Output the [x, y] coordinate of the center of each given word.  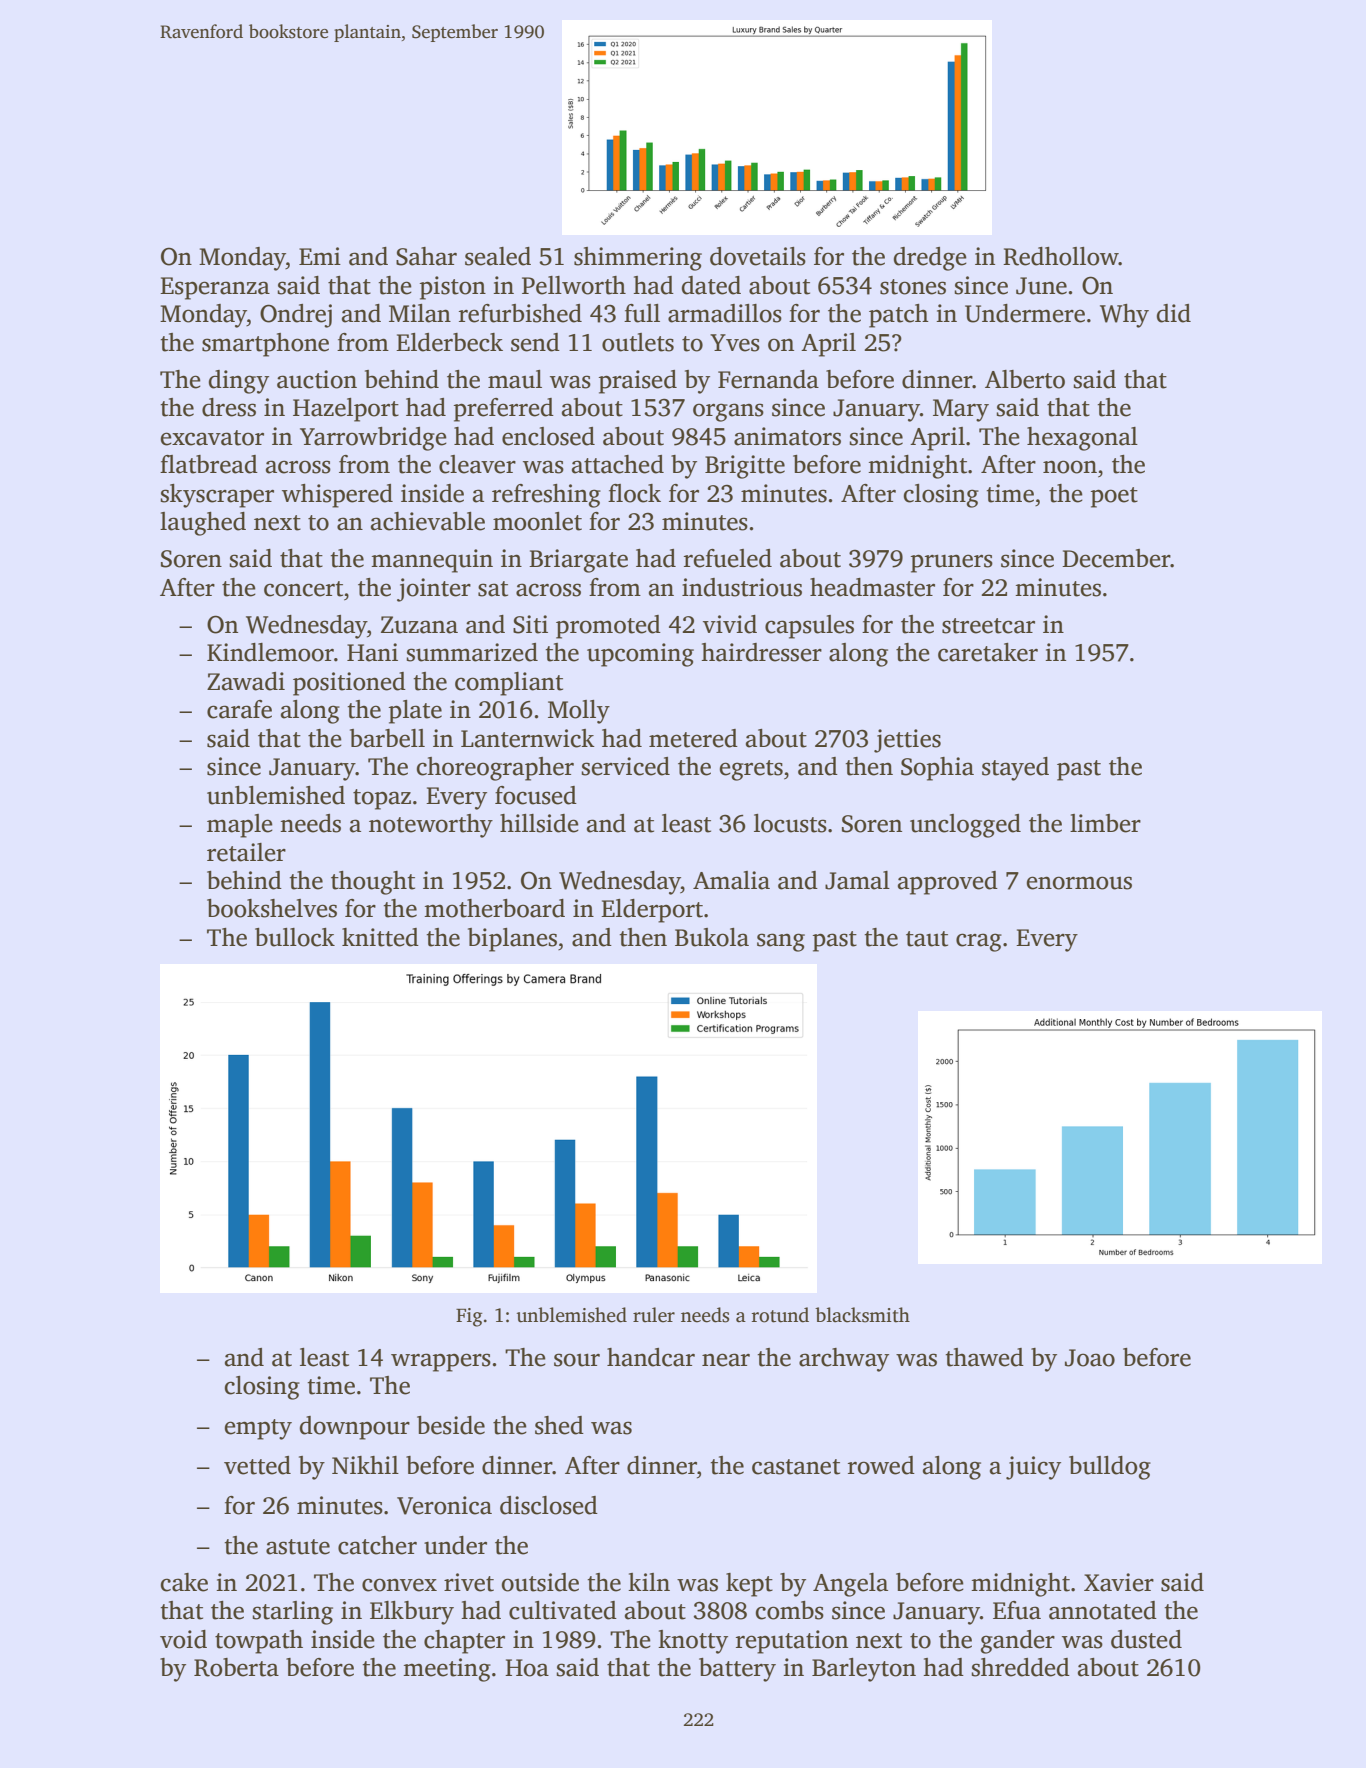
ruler [654, 1315]
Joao [1090, 1358]
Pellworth [574, 285]
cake [184, 1582]
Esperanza [215, 288]
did [1174, 313]
